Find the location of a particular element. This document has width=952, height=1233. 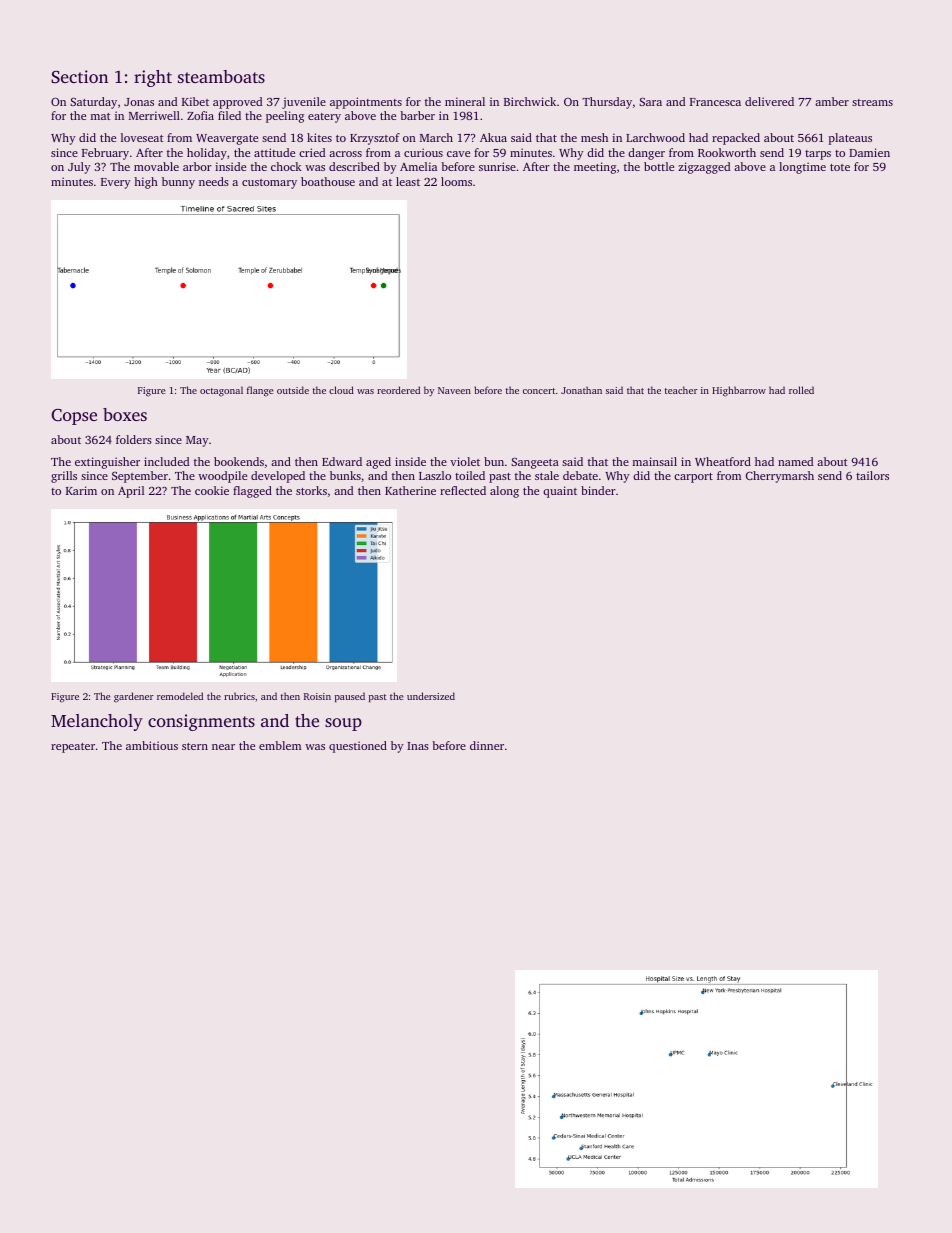

near is located at coordinates (223, 747).
